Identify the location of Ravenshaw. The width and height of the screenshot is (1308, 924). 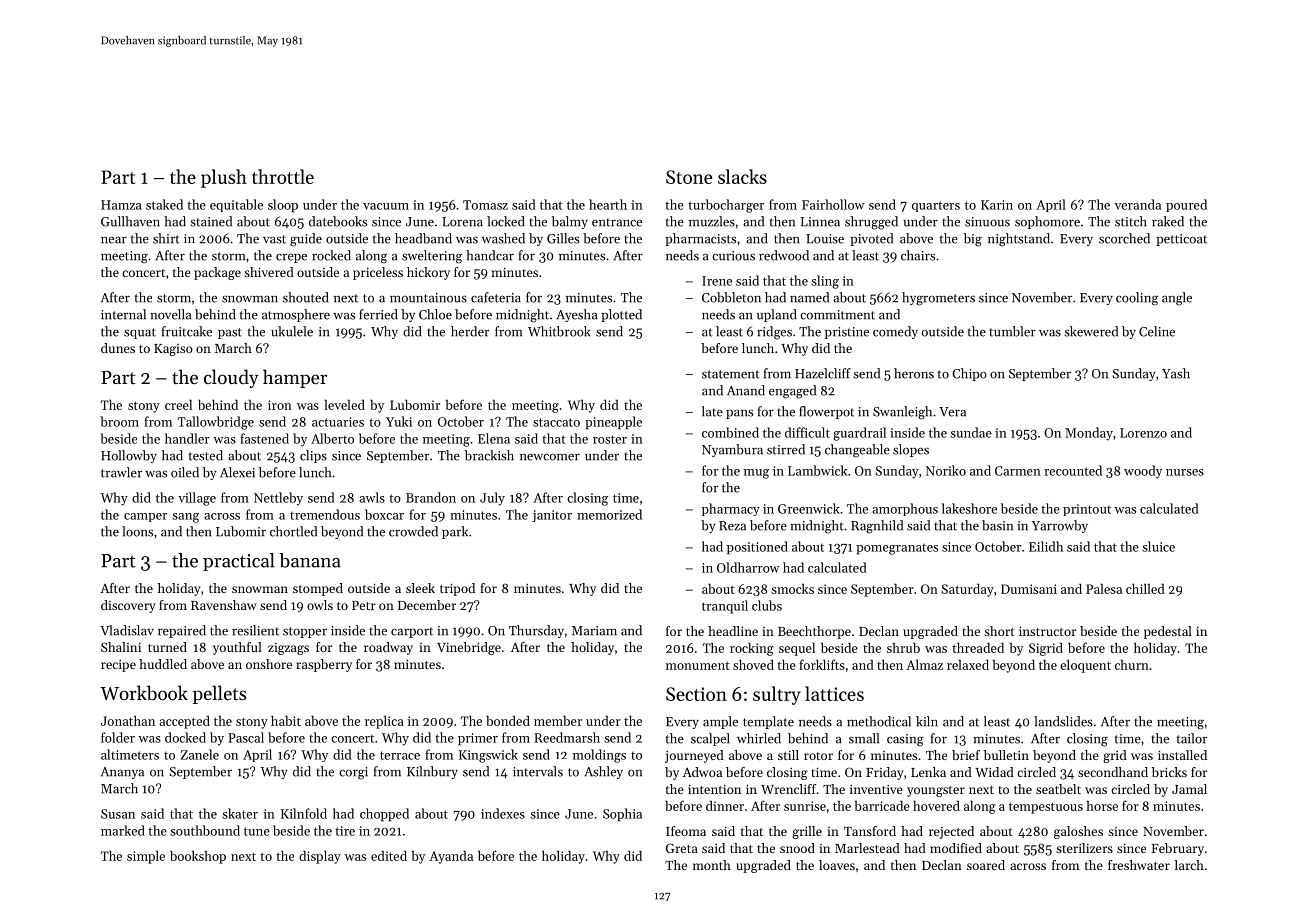
(224, 605).
